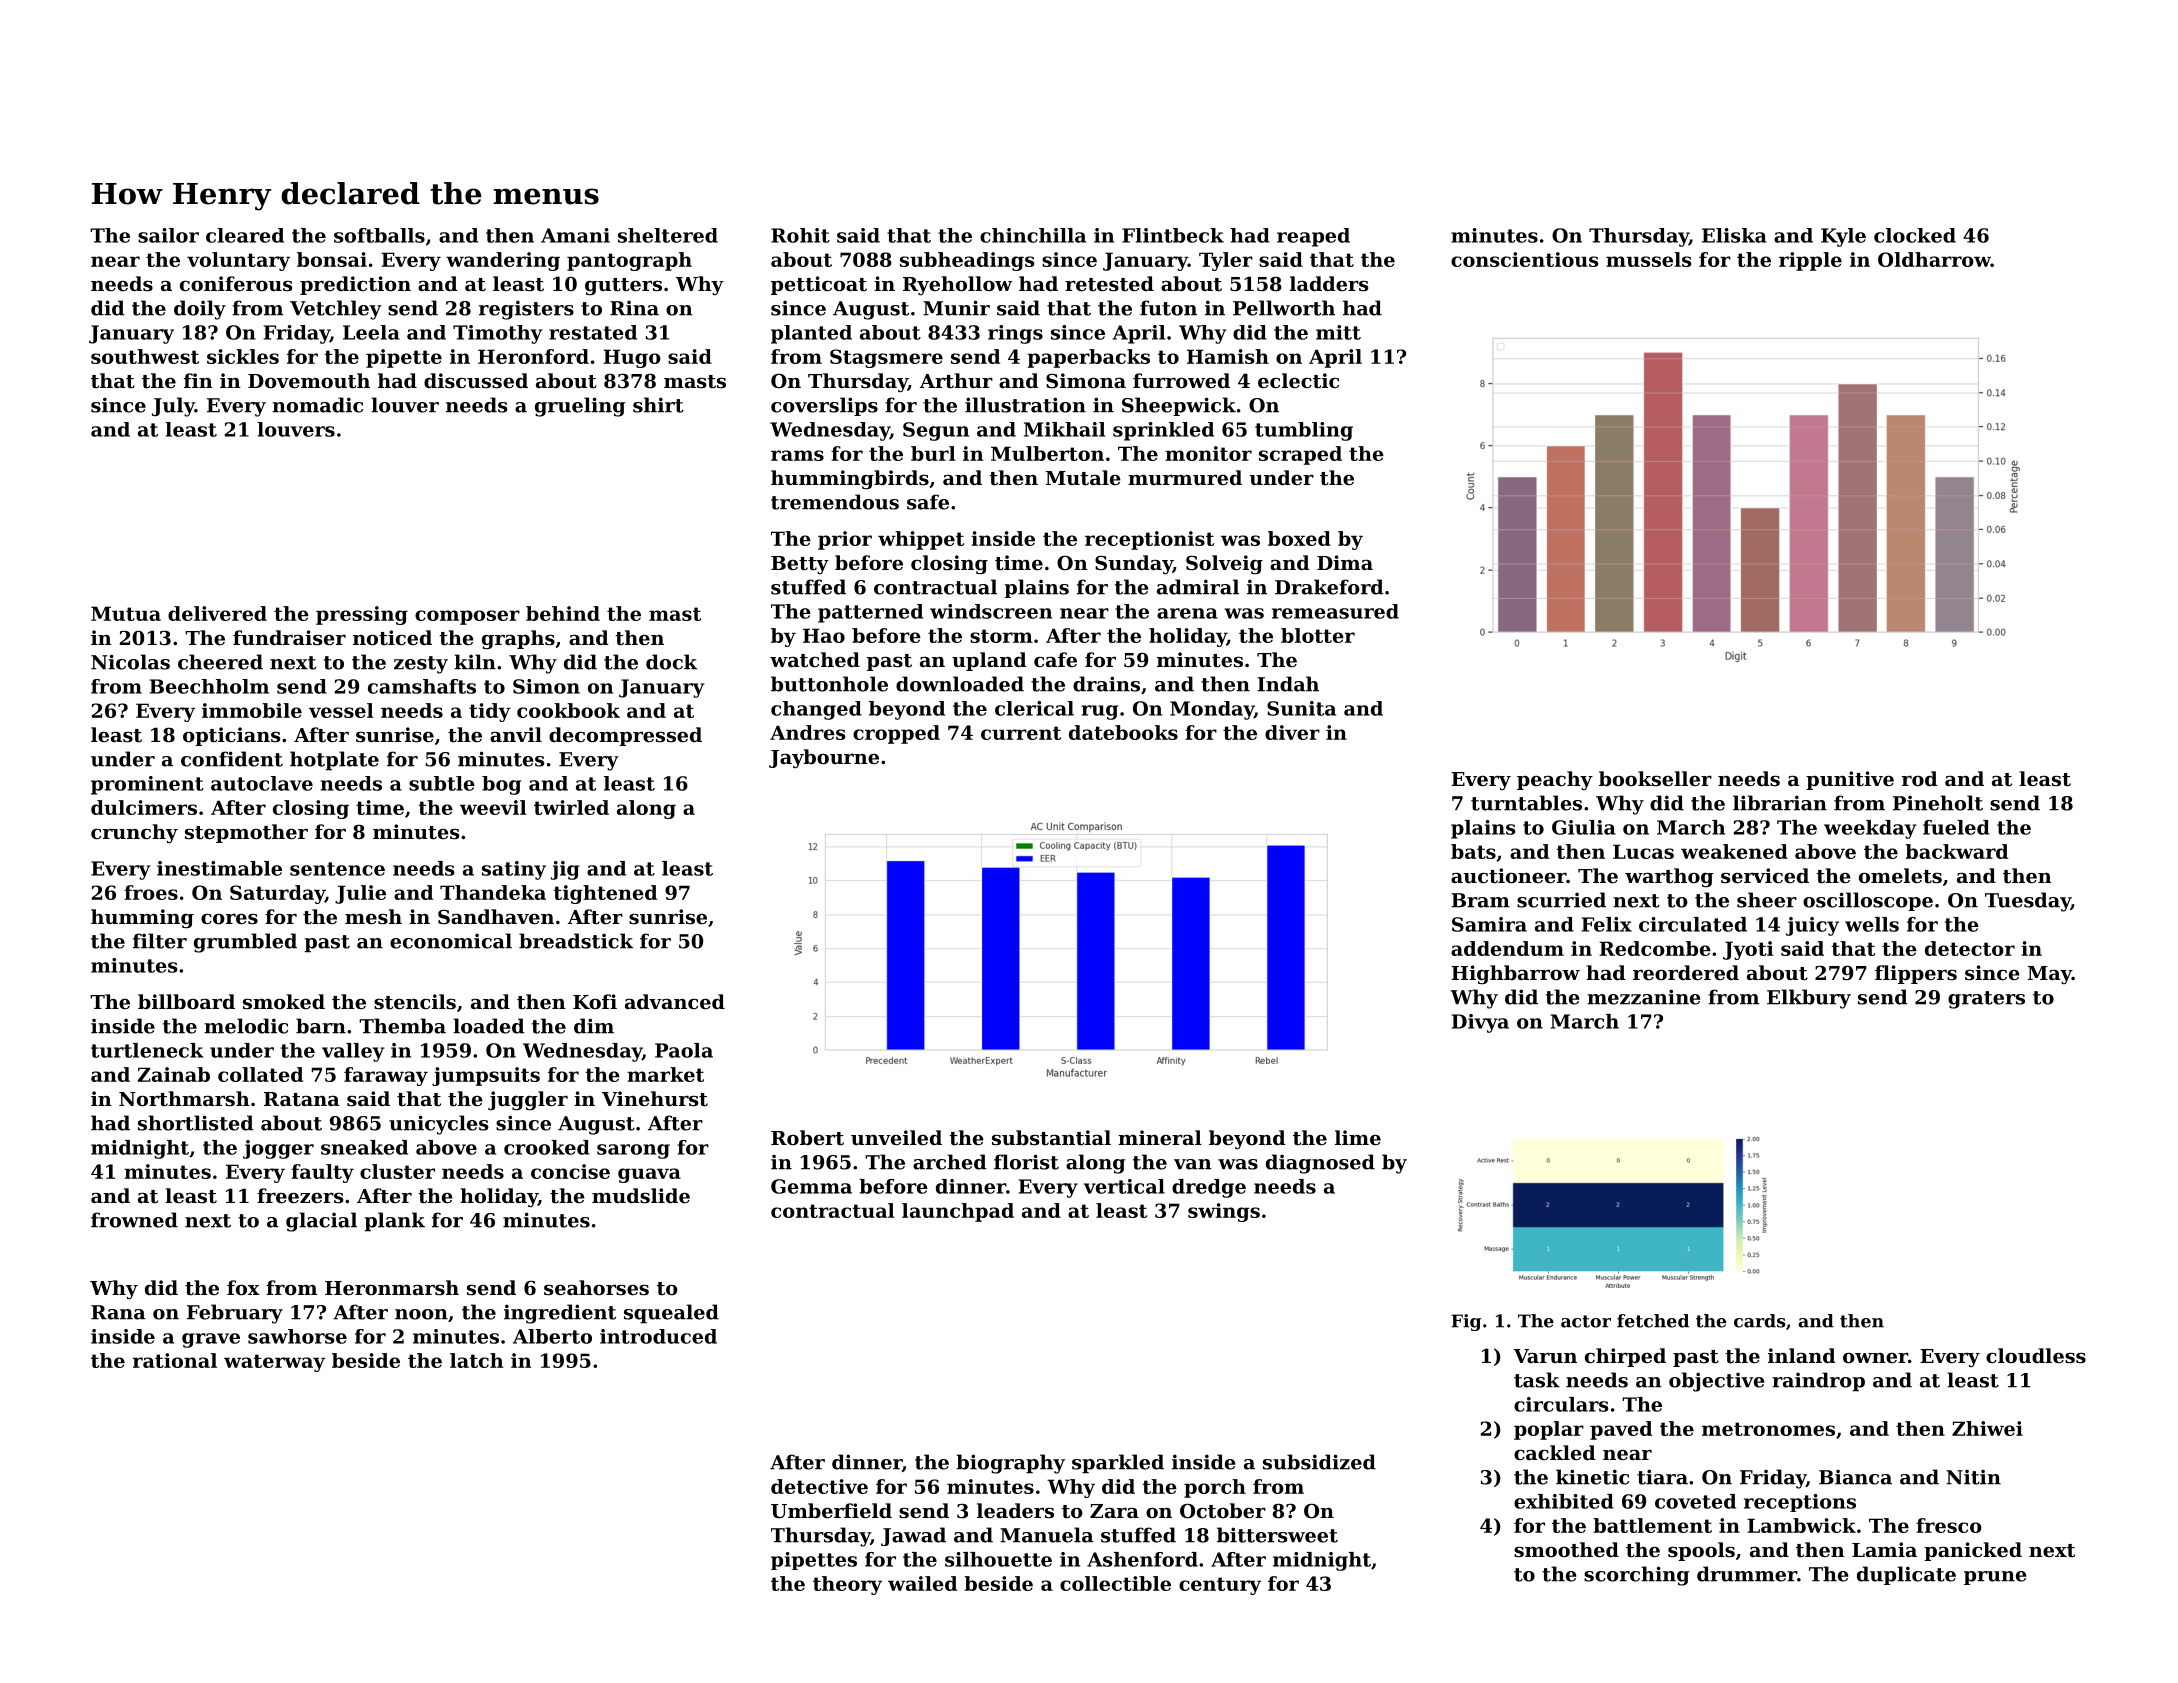 This screenshot has height=1683, width=2178. What do you see at coordinates (1313, 237) in the screenshot?
I see `reaped` at bounding box center [1313, 237].
